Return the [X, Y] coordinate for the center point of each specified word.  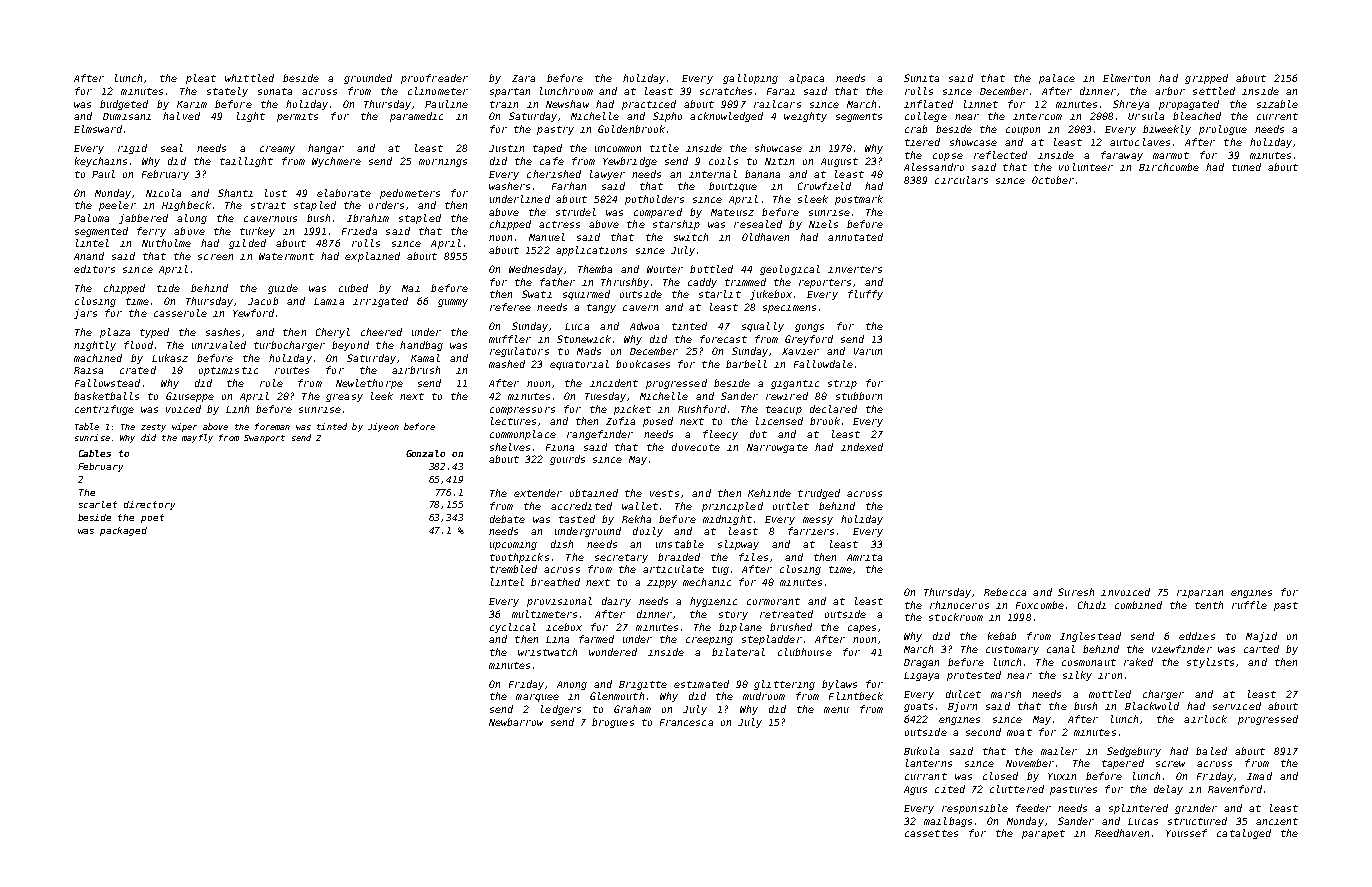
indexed [862, 447]
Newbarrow [516, 722]
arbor [1170, 91]
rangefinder [600, 435]
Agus [915, 790]
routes [292, 370]
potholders [654, 200]
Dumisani [127, 116]
